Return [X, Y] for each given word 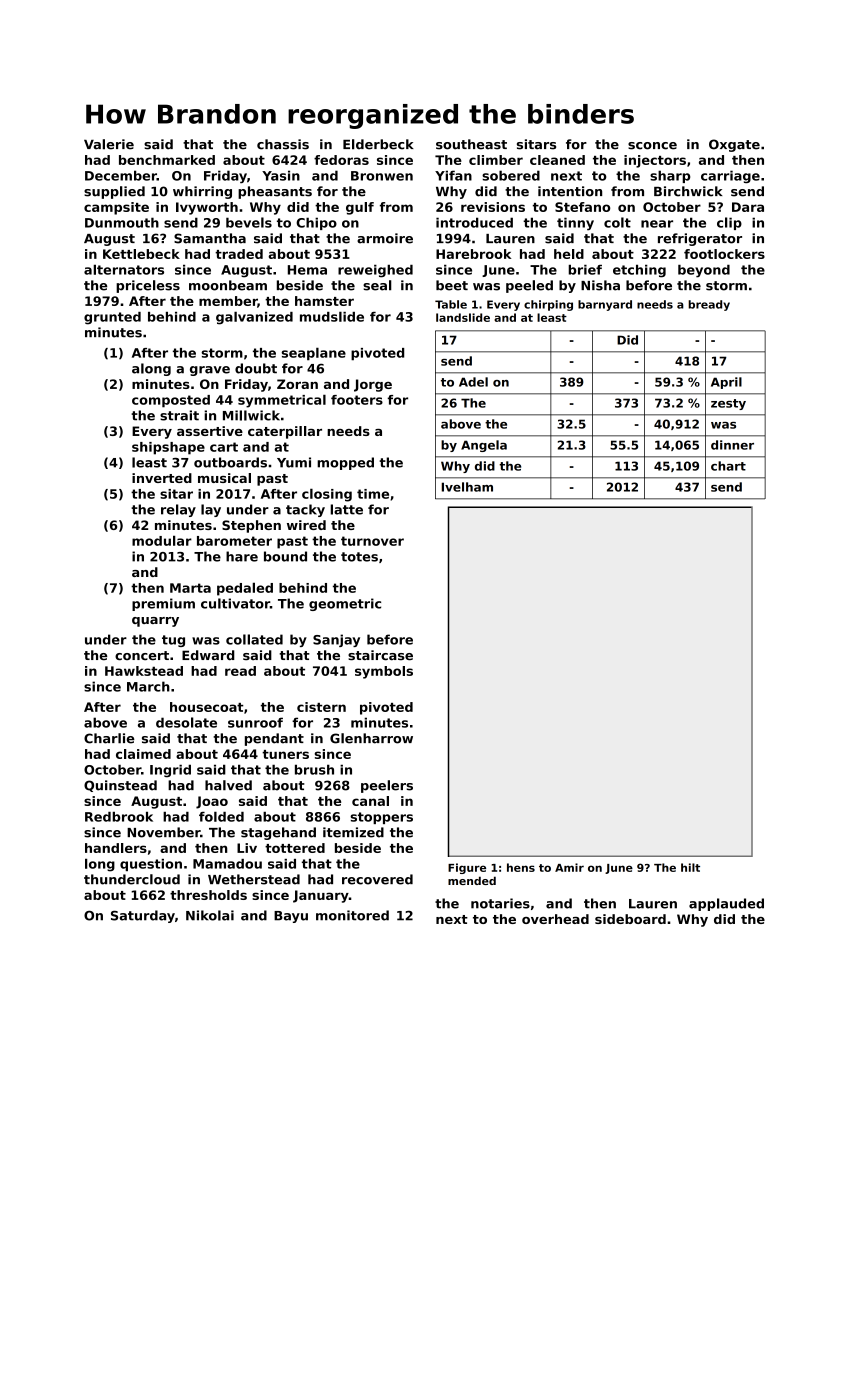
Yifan [453, 175]
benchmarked [167, 160]
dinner [732, 445]
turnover [372, 541]
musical [224, 478]
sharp [670, 176]
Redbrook [119, 817]
